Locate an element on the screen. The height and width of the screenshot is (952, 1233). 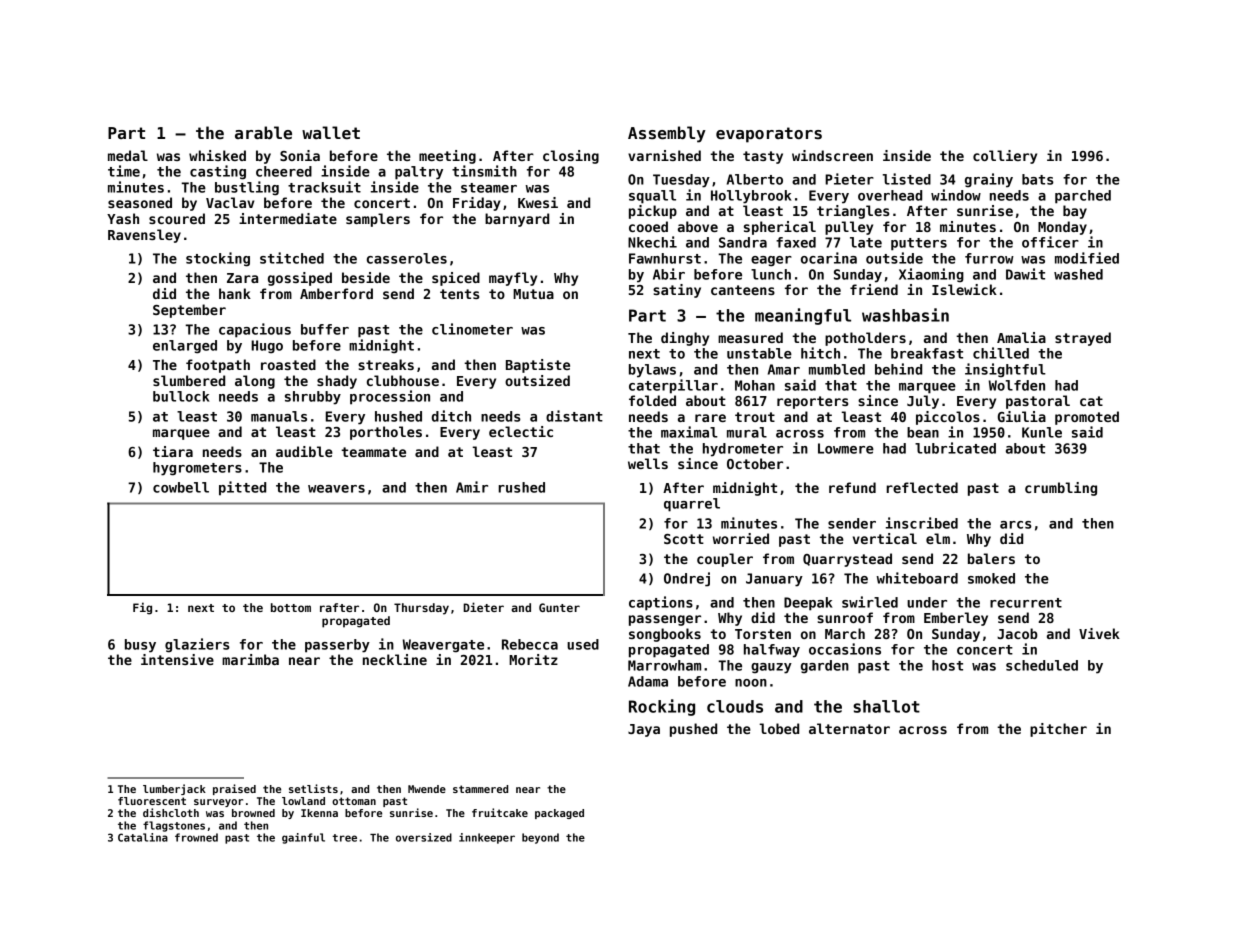
noon is located at coordinates (751, 683).
